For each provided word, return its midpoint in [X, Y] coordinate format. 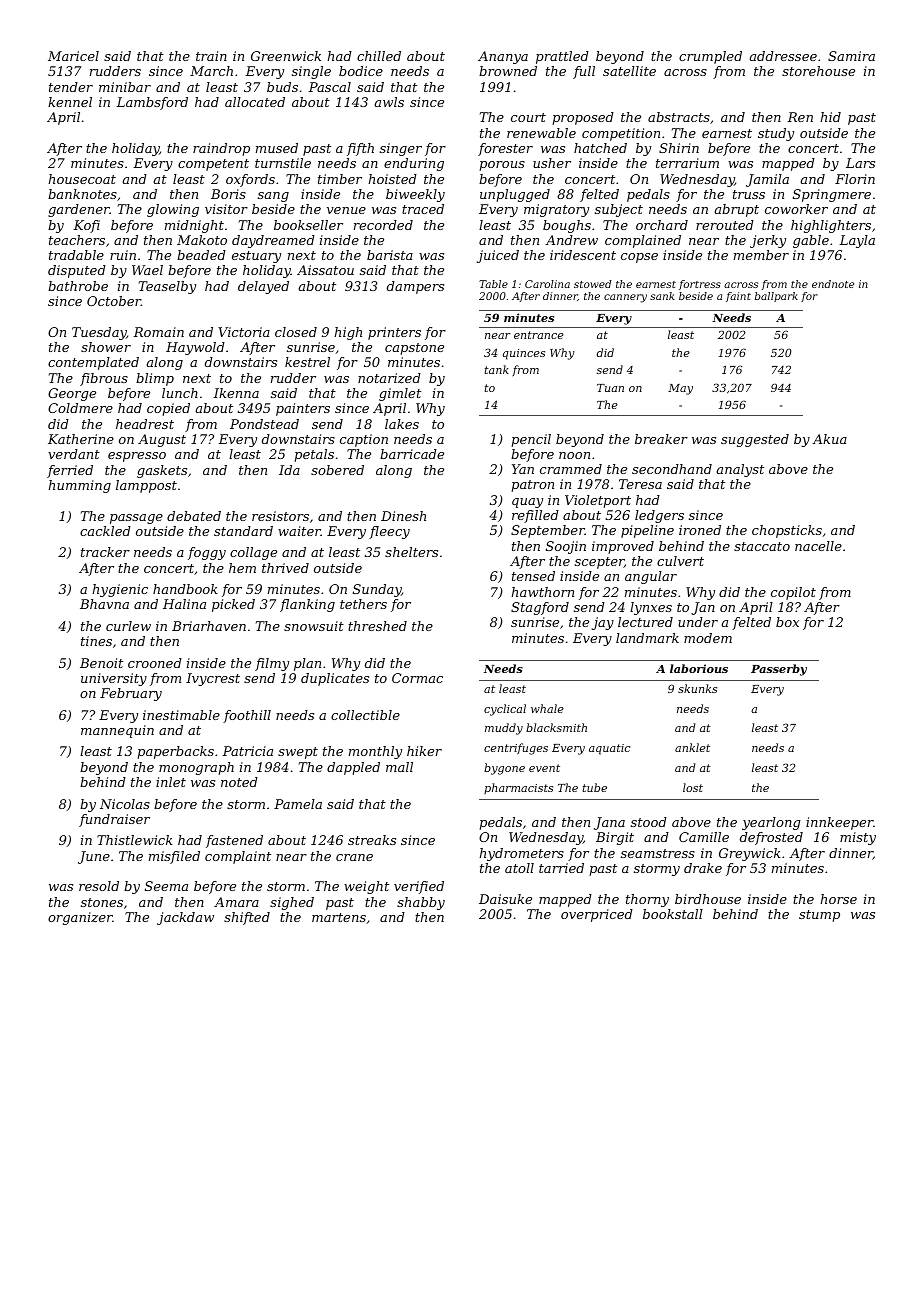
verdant [74, 454]
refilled [535, 516]
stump [819, 916]
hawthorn [542, 592]
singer [401, 149]
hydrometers [521, 854]
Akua [829, 439]
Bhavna [104, 604]
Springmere [832, 195]
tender [71, 87]
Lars [860, 163]
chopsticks [787, 531]
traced [423, 209]
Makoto [202, 240]
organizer [80, 918]
